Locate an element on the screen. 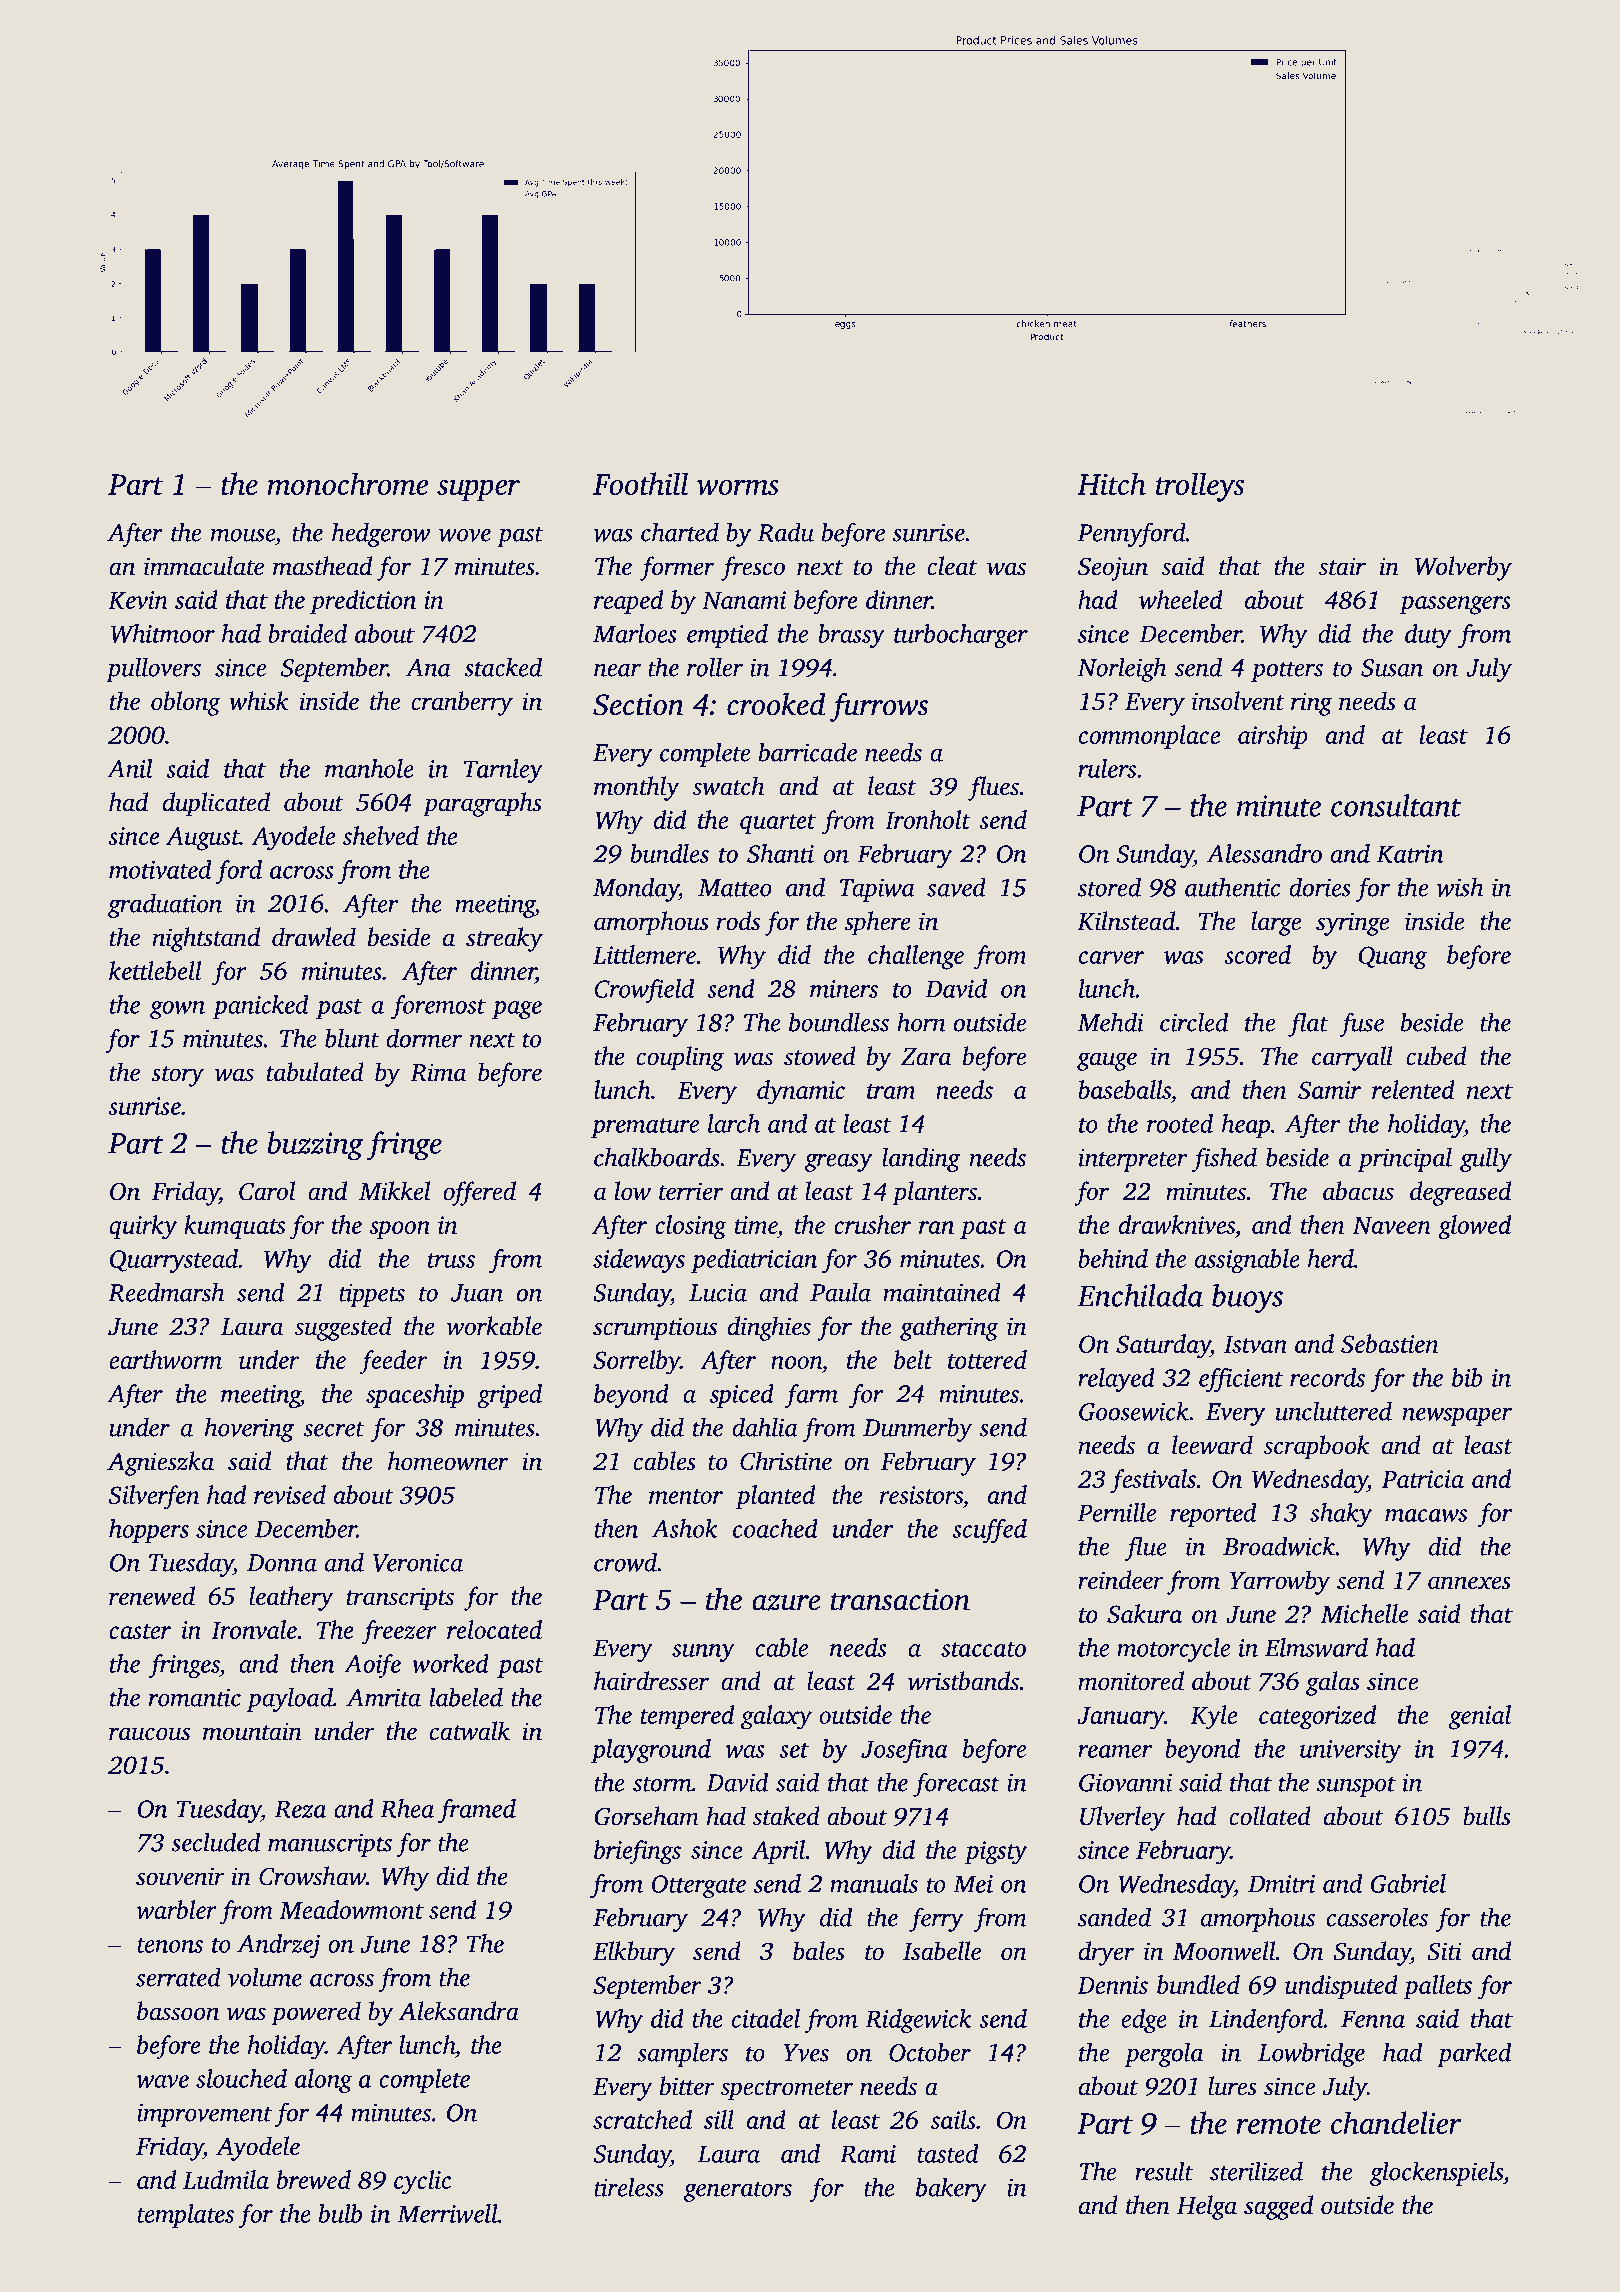 The height and width of the screenshot is (2292, 1620). trolleys is located at coordinates (1200, 487).
